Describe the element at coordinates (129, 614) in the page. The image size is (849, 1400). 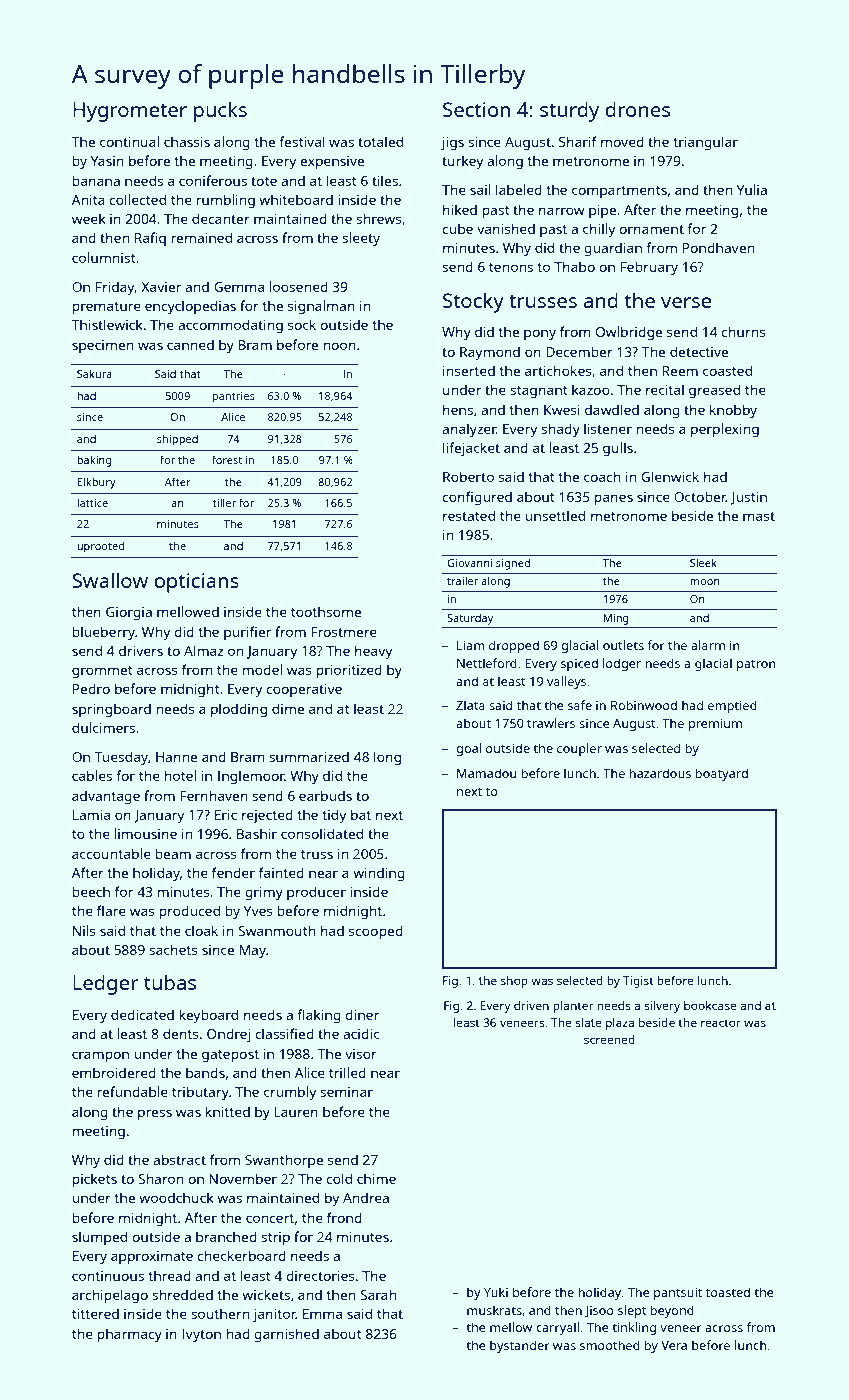
I see `Giorgia` at that location.
